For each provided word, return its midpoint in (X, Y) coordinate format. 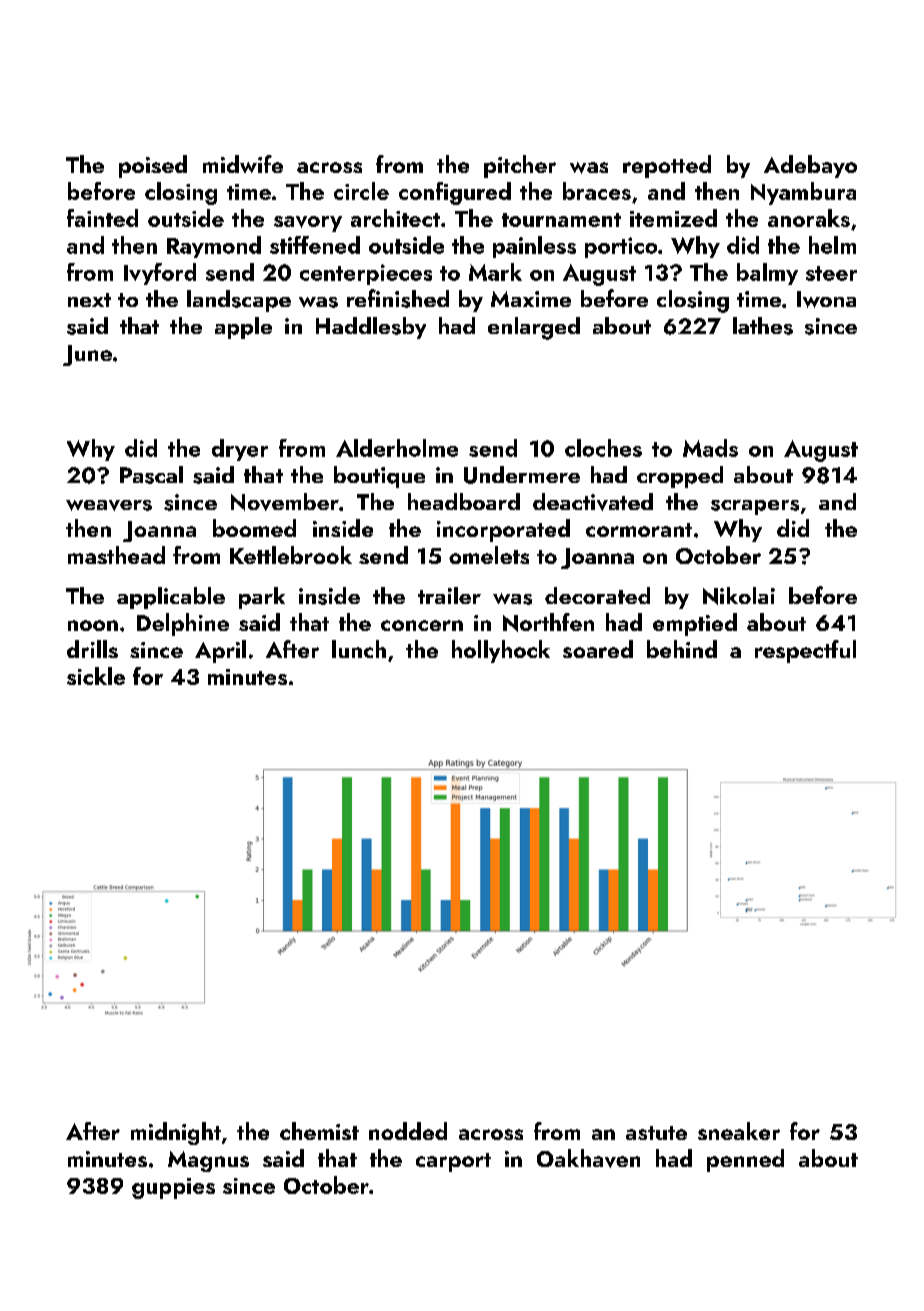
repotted (667, 166)
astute (656, 1133)
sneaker (739, 1131)
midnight (176, 1133)
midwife (243, 164)
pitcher (520, 166)
